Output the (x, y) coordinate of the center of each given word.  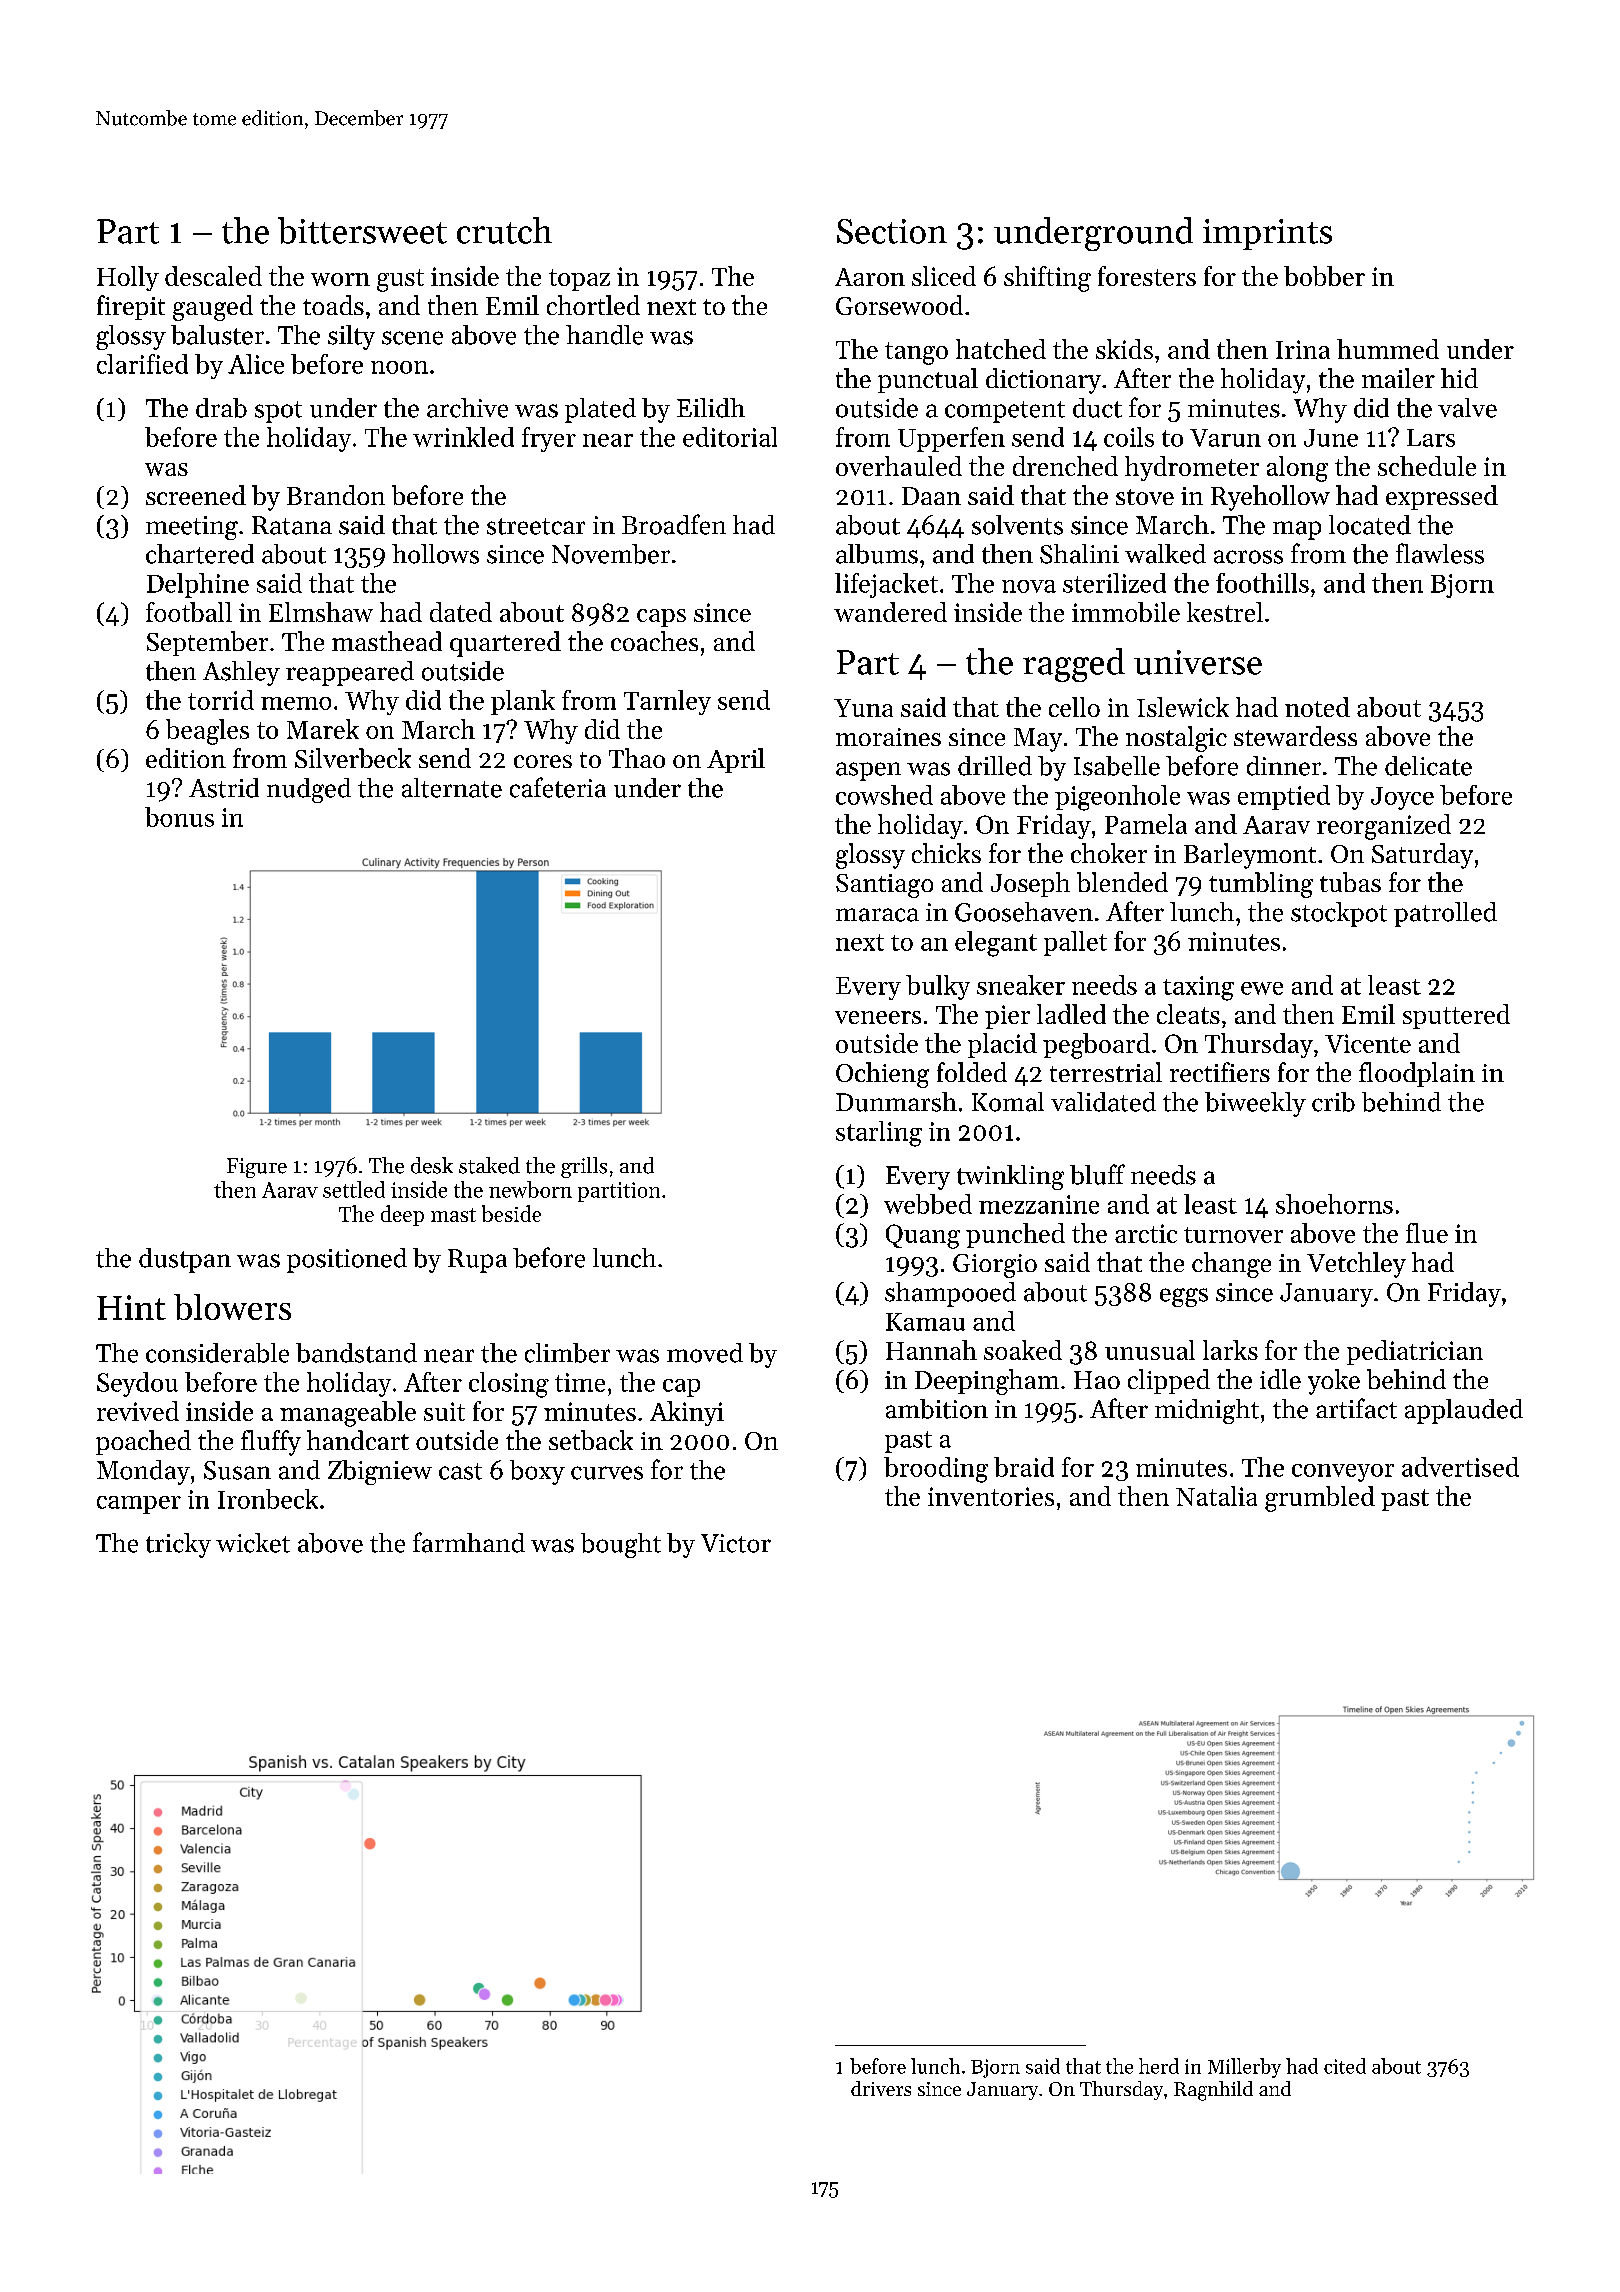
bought (621, 1545)
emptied (1284, 797)
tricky (178, 1545)
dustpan (185, 1260)
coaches (654, 641)
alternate (452, 788)
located (1370, 525)
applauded (1464, 1411)
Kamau (925, 1322)
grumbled (1320, 1499)
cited (1345, 2066)
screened (196, 495)
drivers (881, 2088)
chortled (593, 305)
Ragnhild (1213, 2091)
